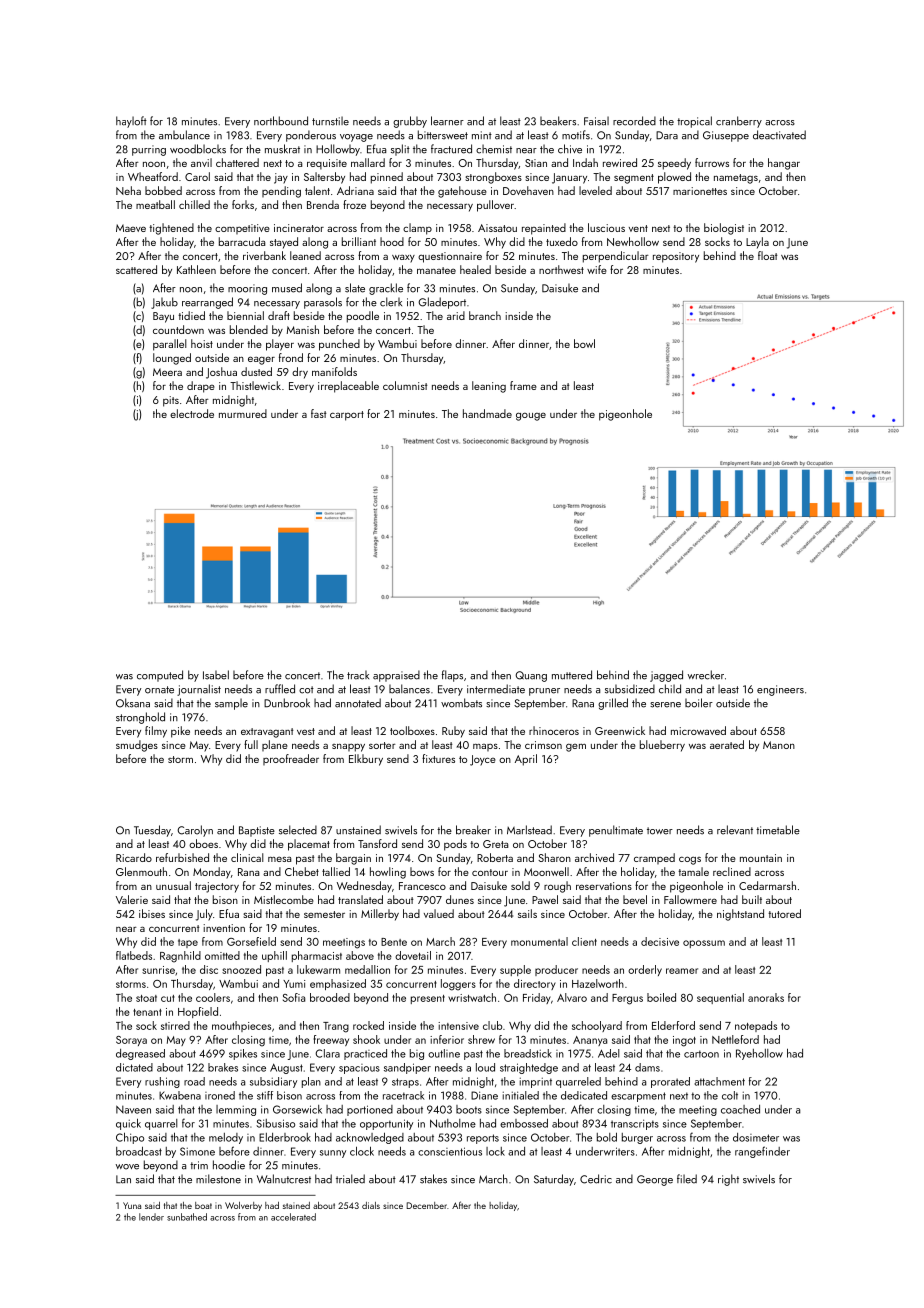 Image resolution: width=924 pixels, height=1308 pixels. Describe the element at coordinates (187, 1217) in the screenshot. I see `sunbathed` at that location.
